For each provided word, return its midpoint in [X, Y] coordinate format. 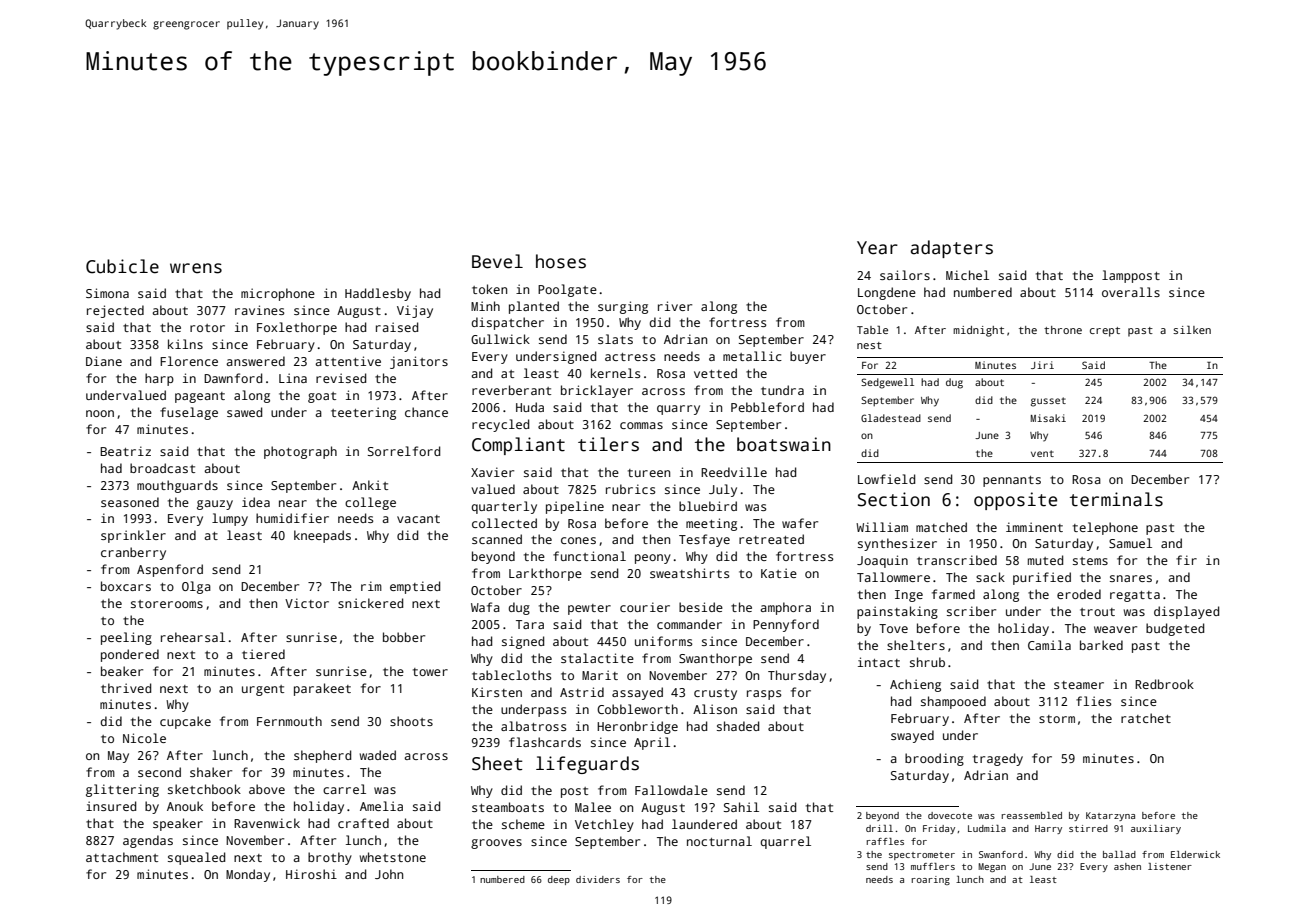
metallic [752, 356]
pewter [589, 609]
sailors [905, 275]
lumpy [230, 519]
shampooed [953, 702]
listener [1170, 866]
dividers [598, 879]
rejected [115, 311]
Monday [248, 875]
